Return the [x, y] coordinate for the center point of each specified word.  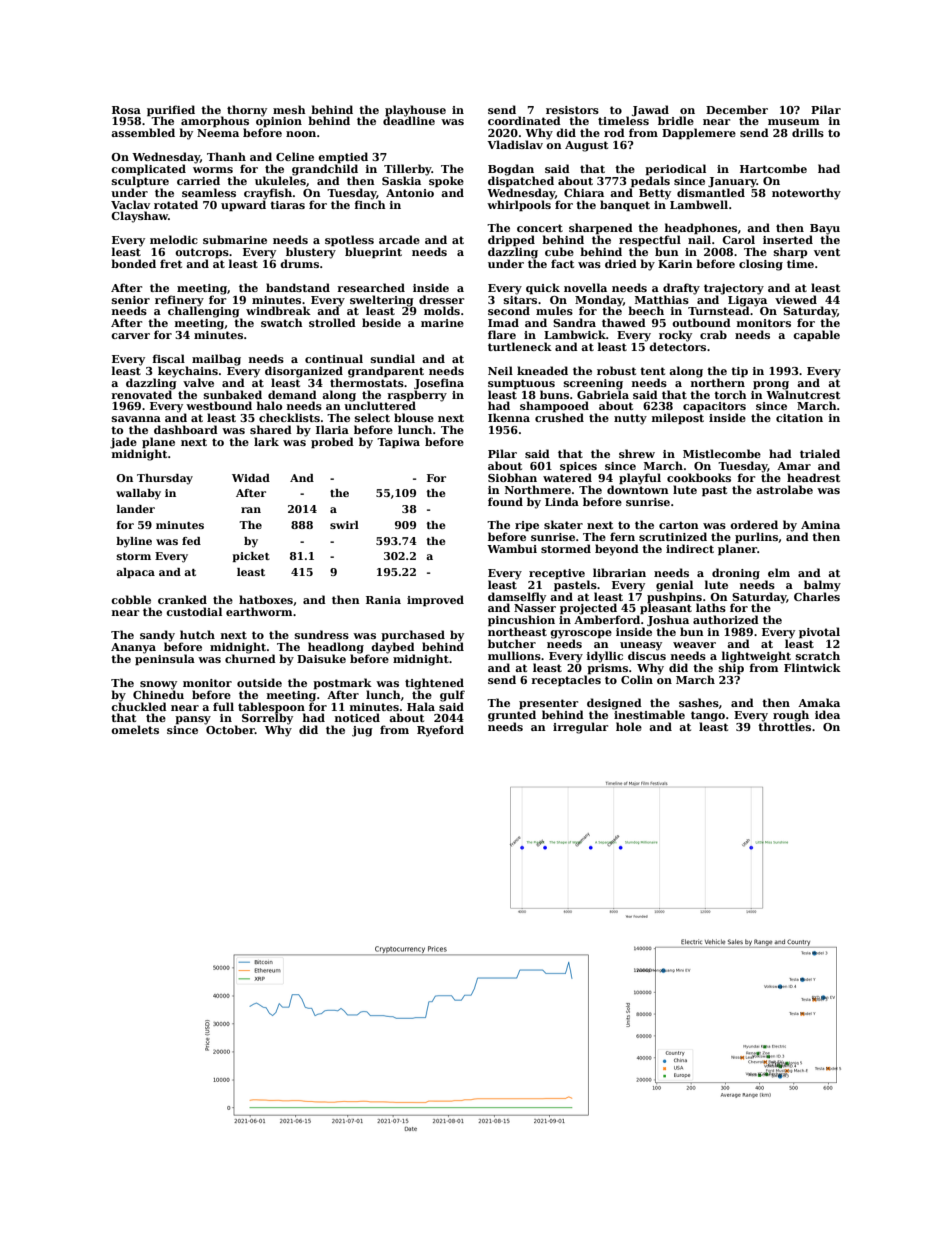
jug [362, 731]
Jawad [650, 110]
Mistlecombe [722, 453]
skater [563, 524]
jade [123, 443]
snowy [158, 685]
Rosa [126, 110]
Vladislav [515, 144]
